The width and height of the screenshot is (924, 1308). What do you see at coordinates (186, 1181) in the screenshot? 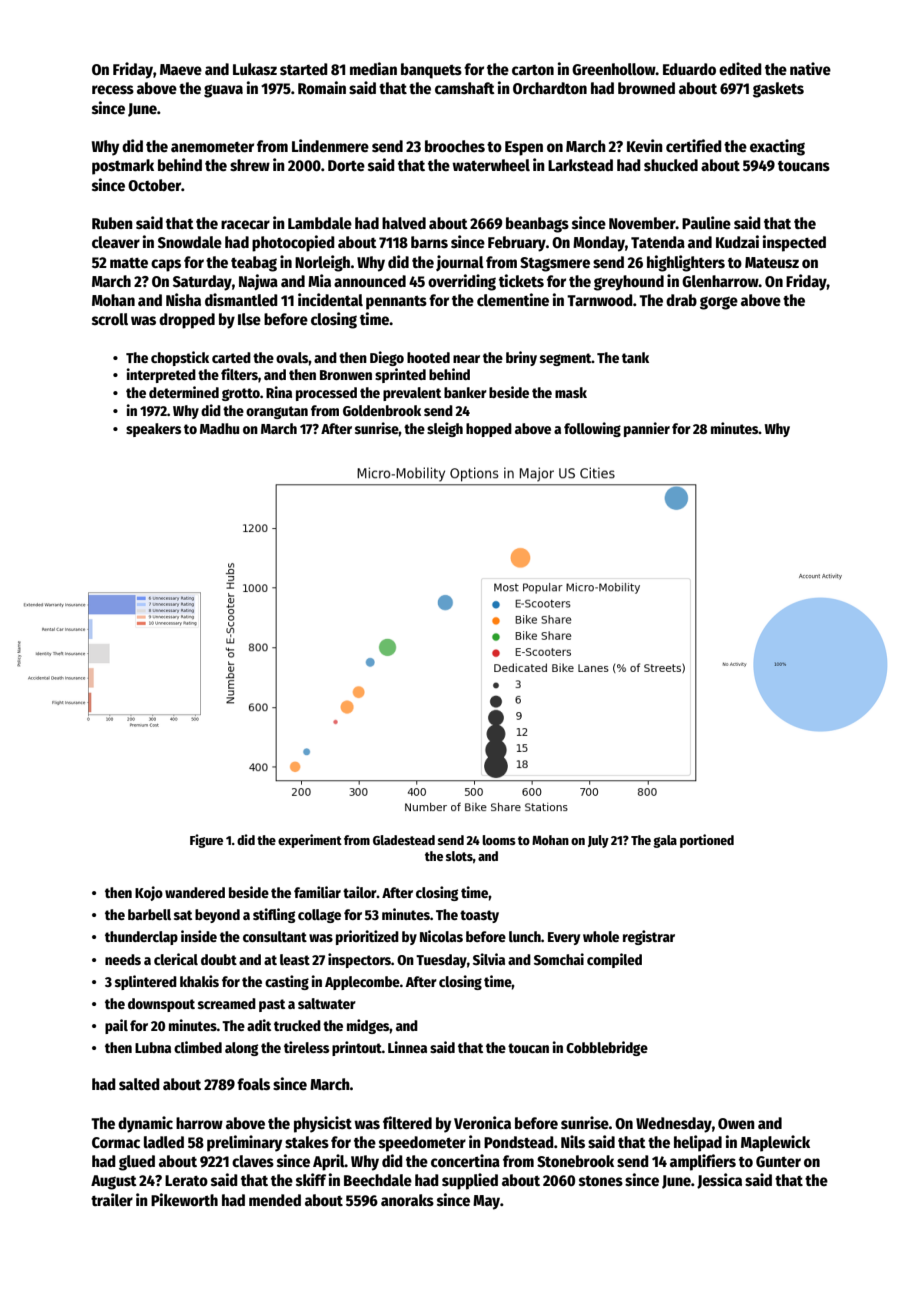
I see `Lerato` at bounding box center [186, 1181].
